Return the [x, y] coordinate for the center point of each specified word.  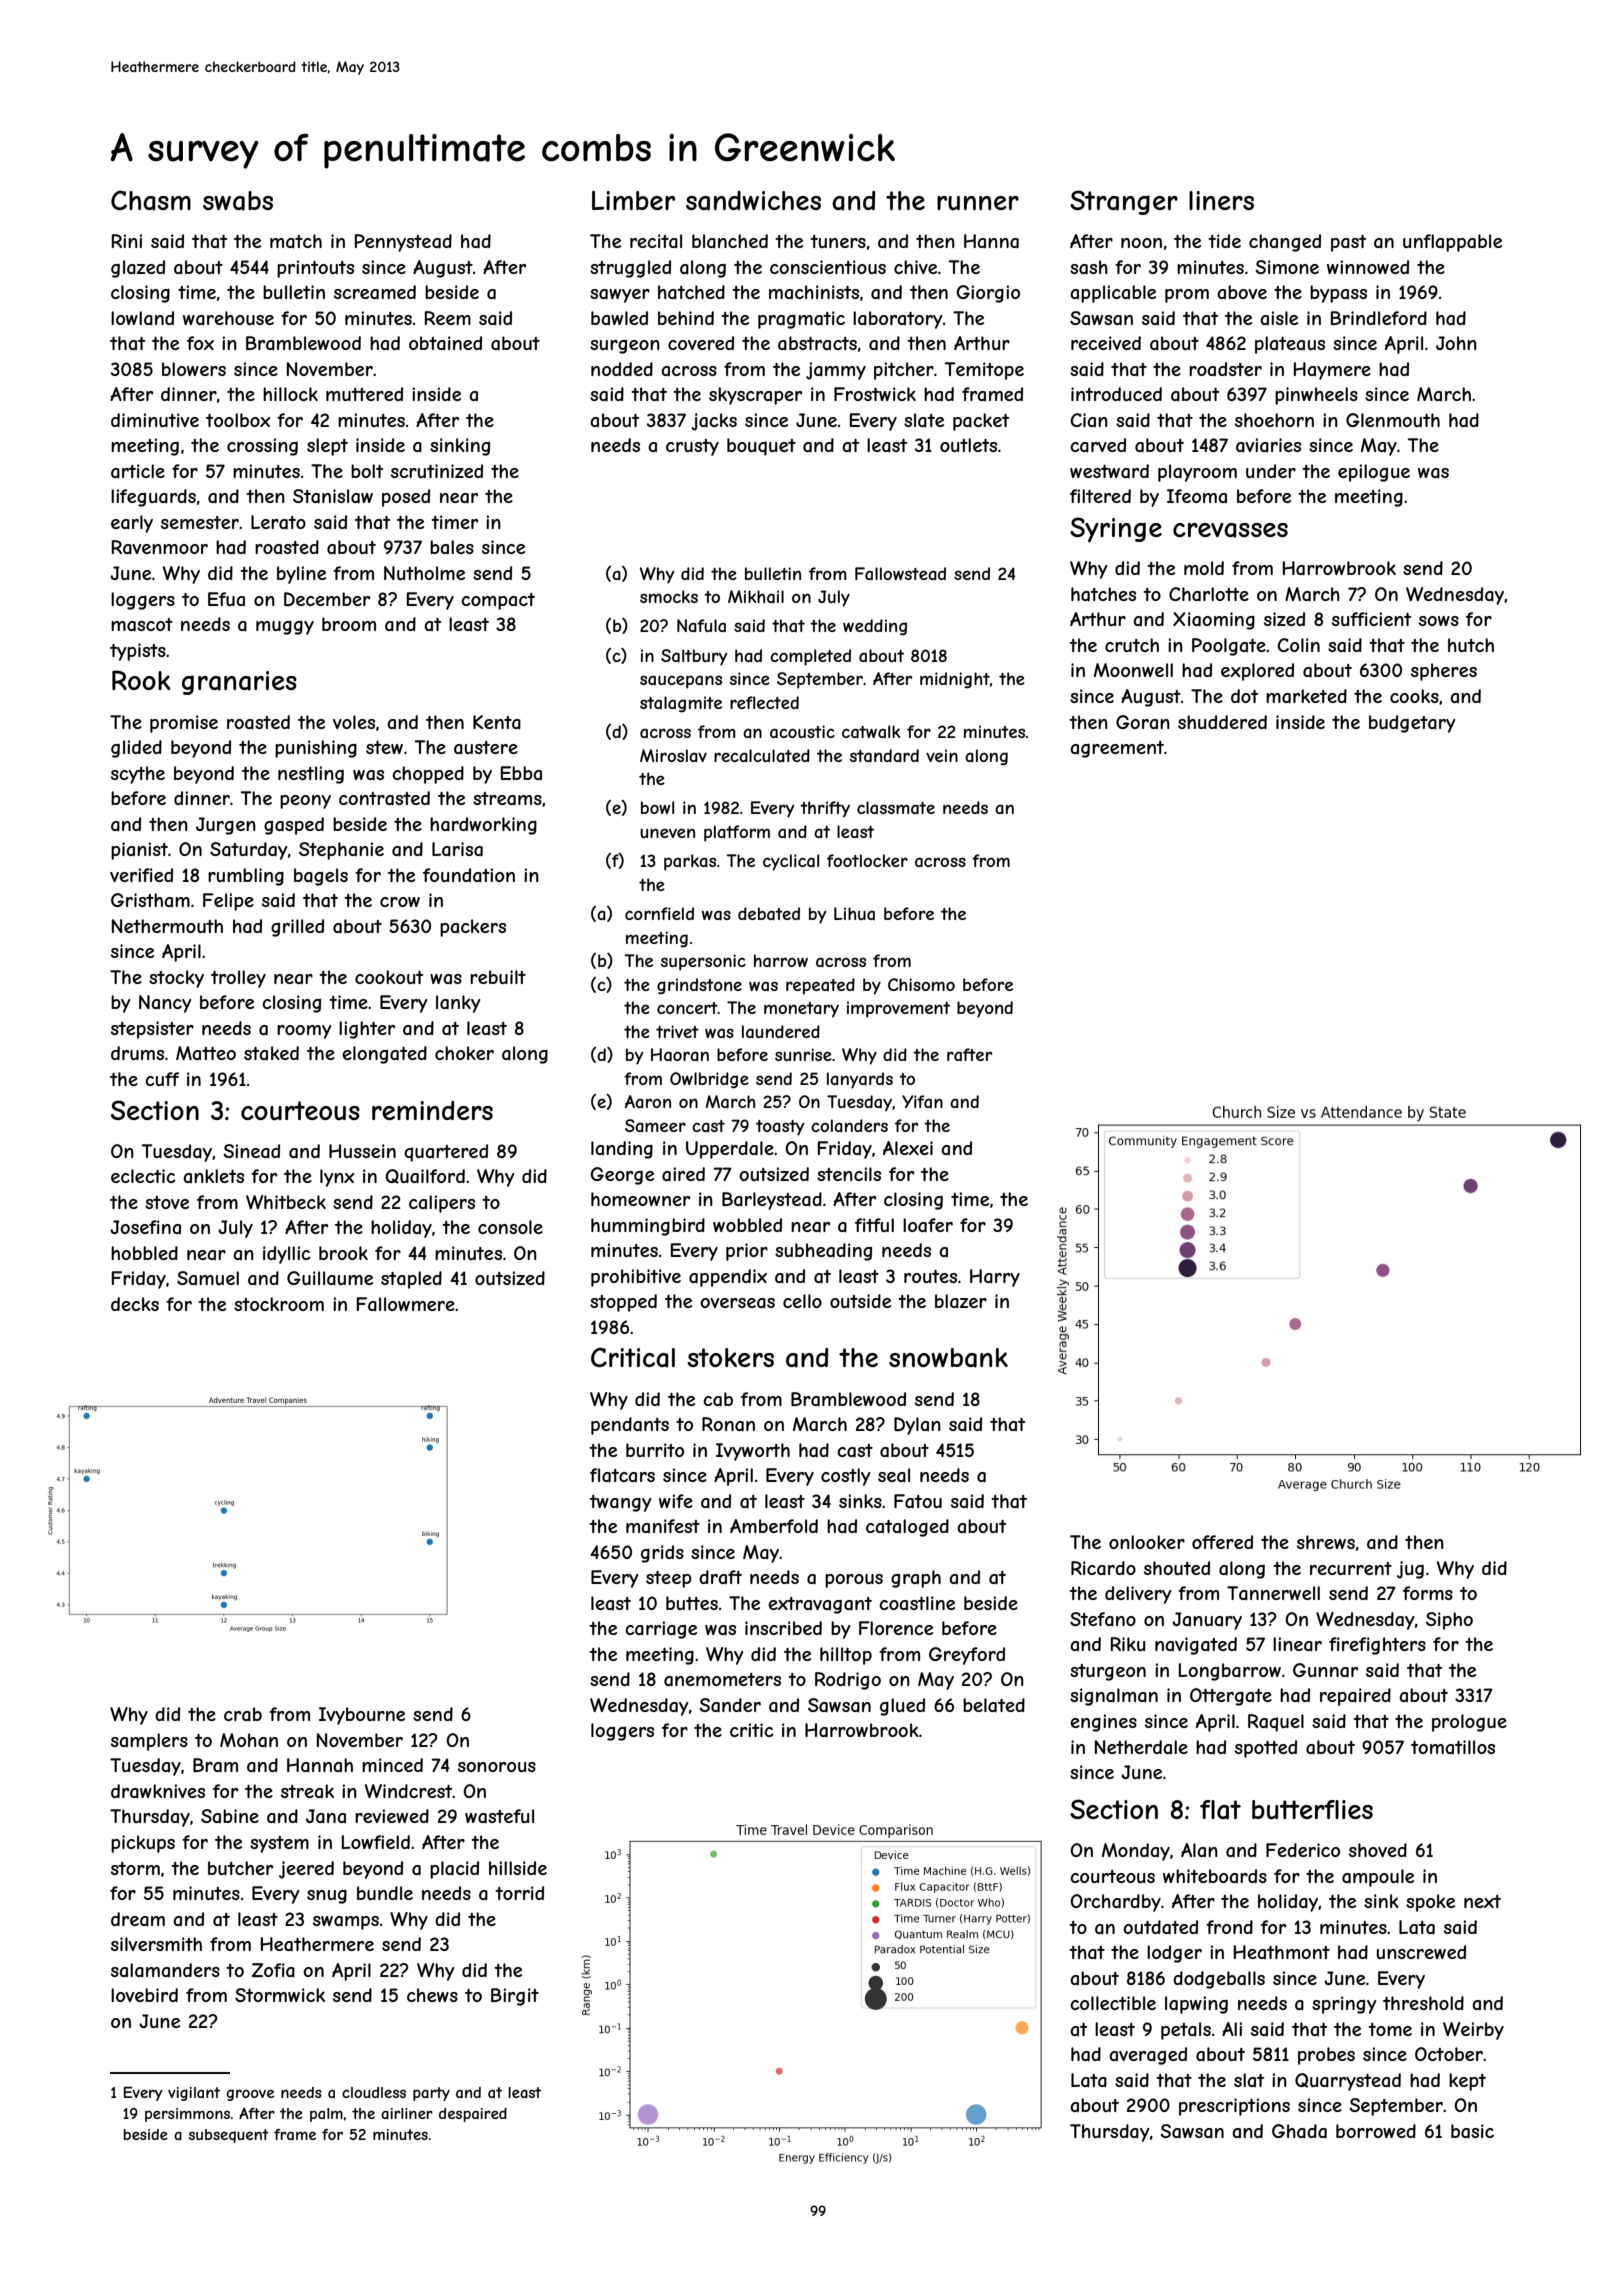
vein [942, 755]
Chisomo [921, 984]
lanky [458, 1004]
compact [498, 601]
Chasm [151, 200]
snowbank [948, 1358]
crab [243, 1714]
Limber [633, 200]
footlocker [867, 860]
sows [1439, 621]
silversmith [156, 1944]
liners [1221, 200]
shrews [1326, 1542]
